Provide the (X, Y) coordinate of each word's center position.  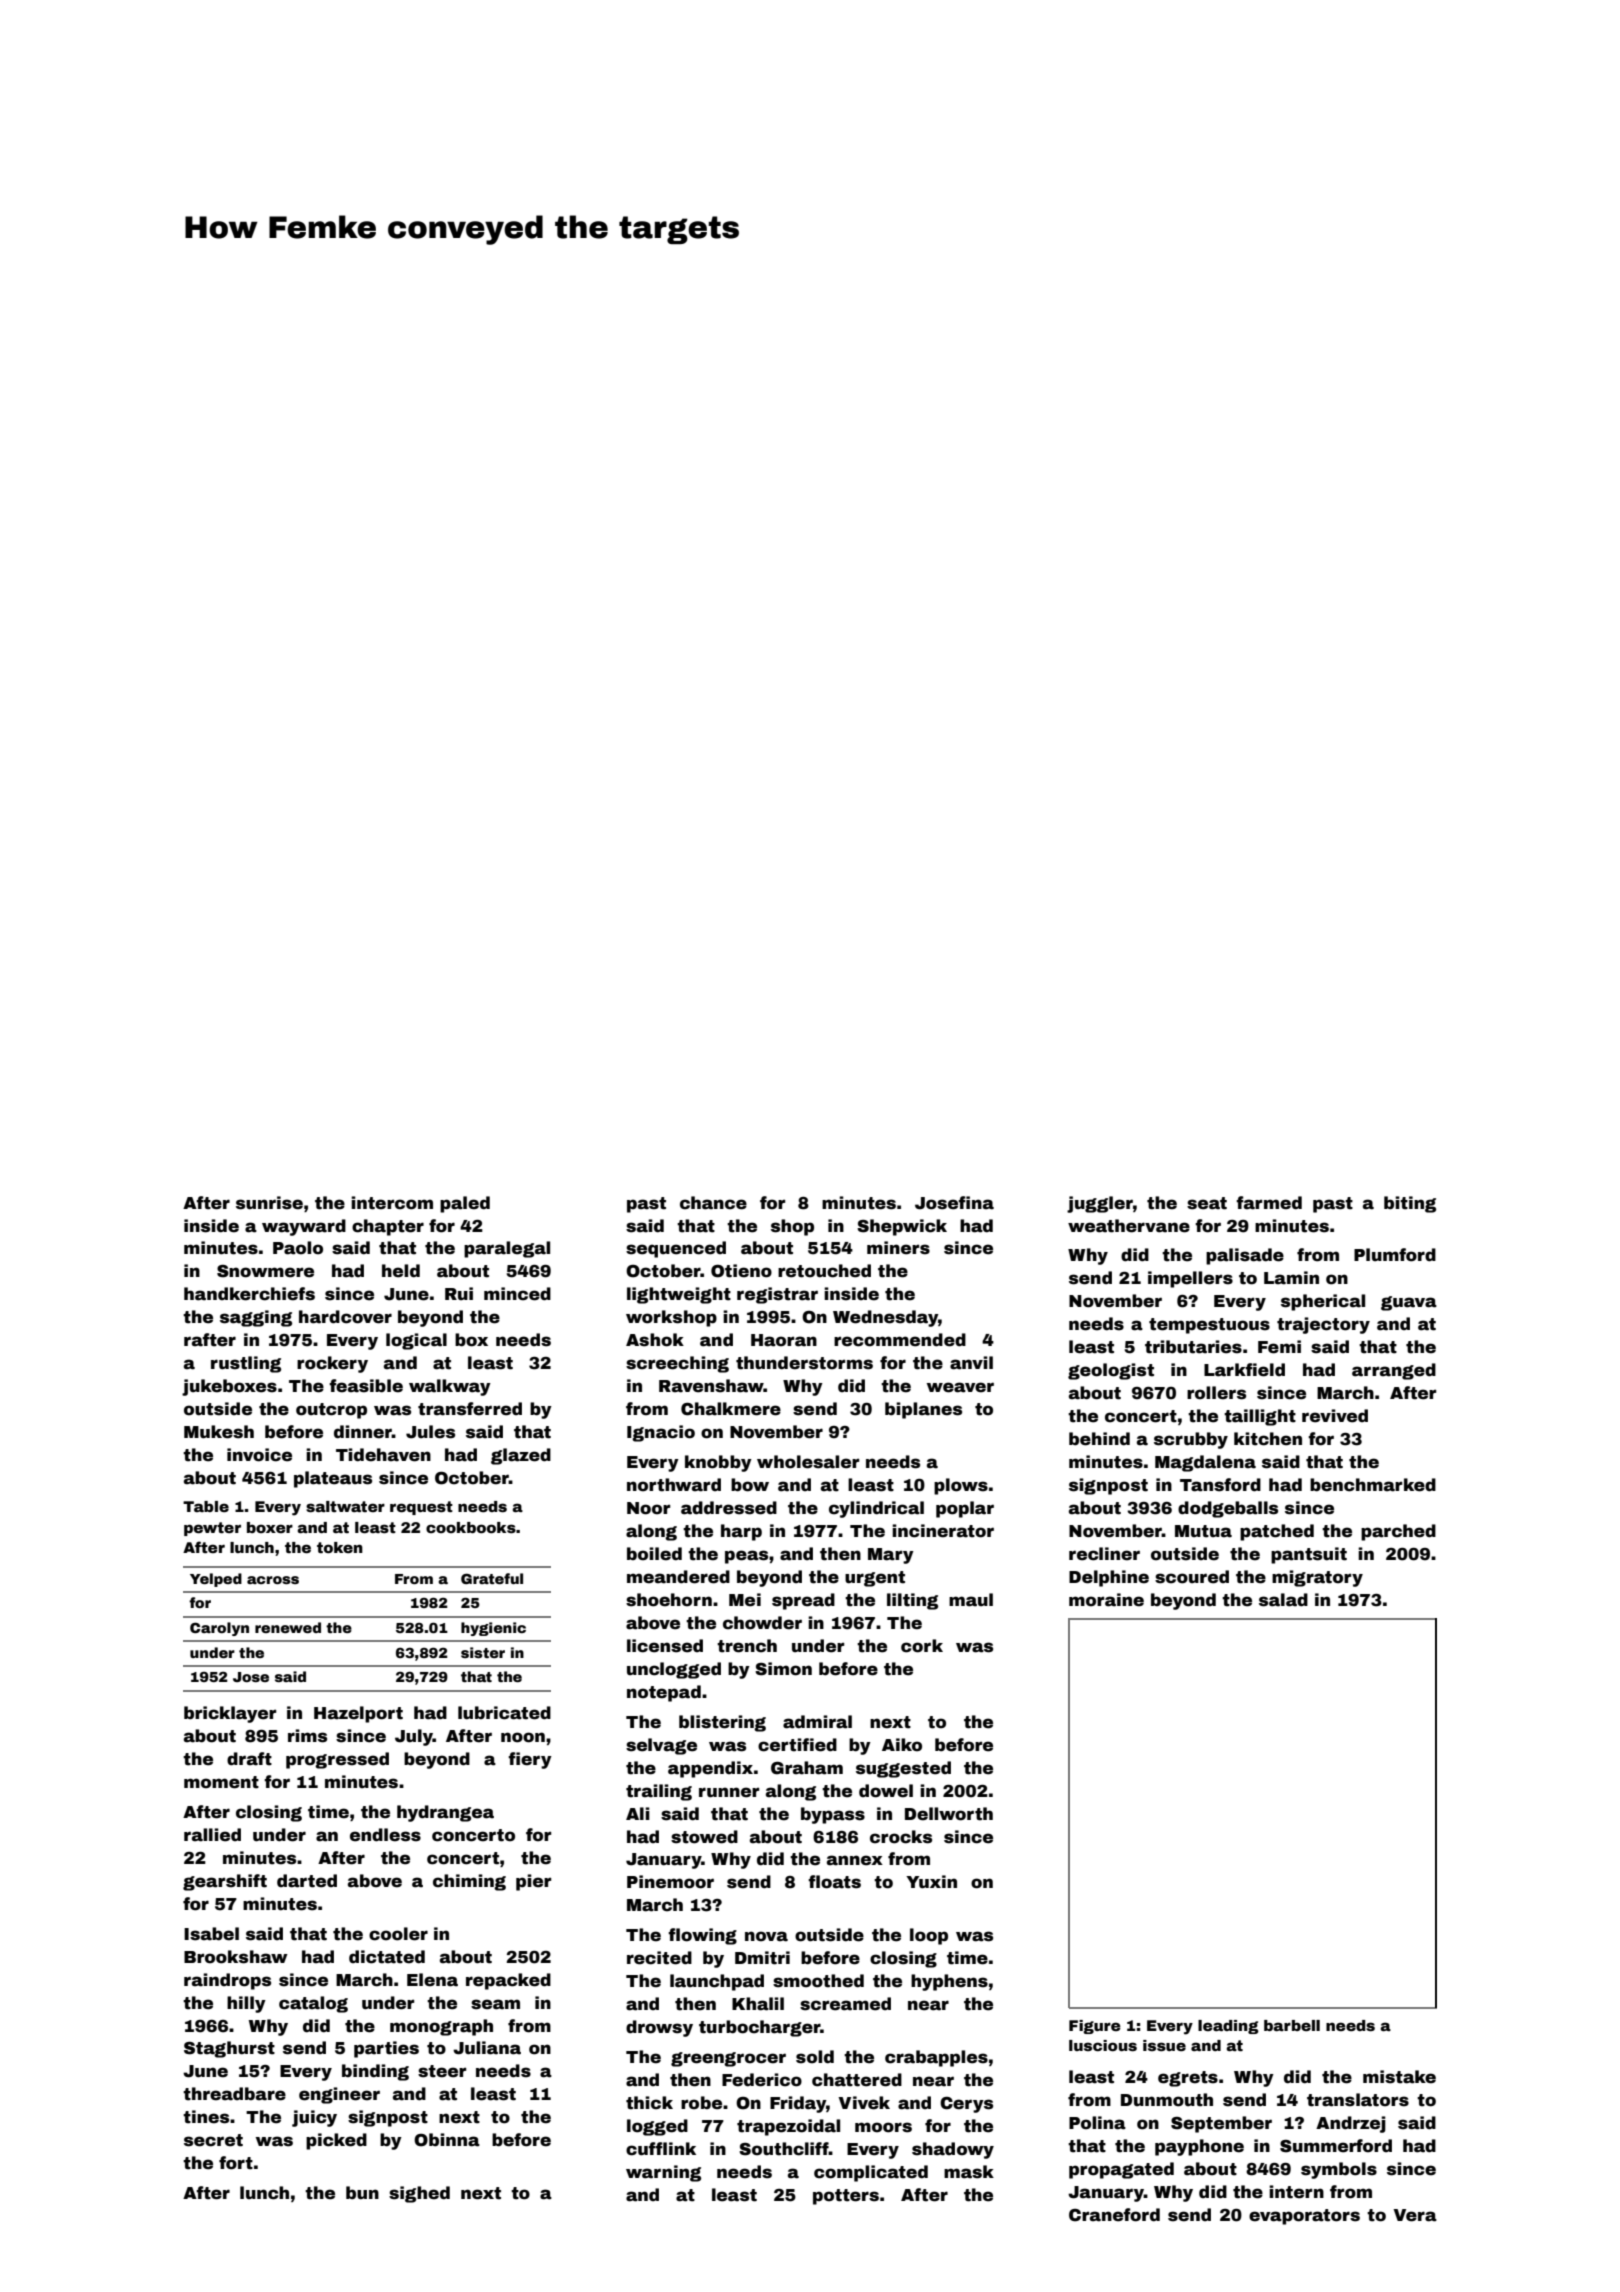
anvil (971, 1363)
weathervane (1129, 1226)
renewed (288, 1627)
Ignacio (661, 1433)
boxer (270, 1527)
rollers (1216, 1393)
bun (362, 2193)
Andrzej (1351, 2124)
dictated (387, 1957)
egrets (1188, 2079)
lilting (912, 1601)
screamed (845, 2004)
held (401, 1271)
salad (1283, 1600)
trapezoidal (788, 2127)
